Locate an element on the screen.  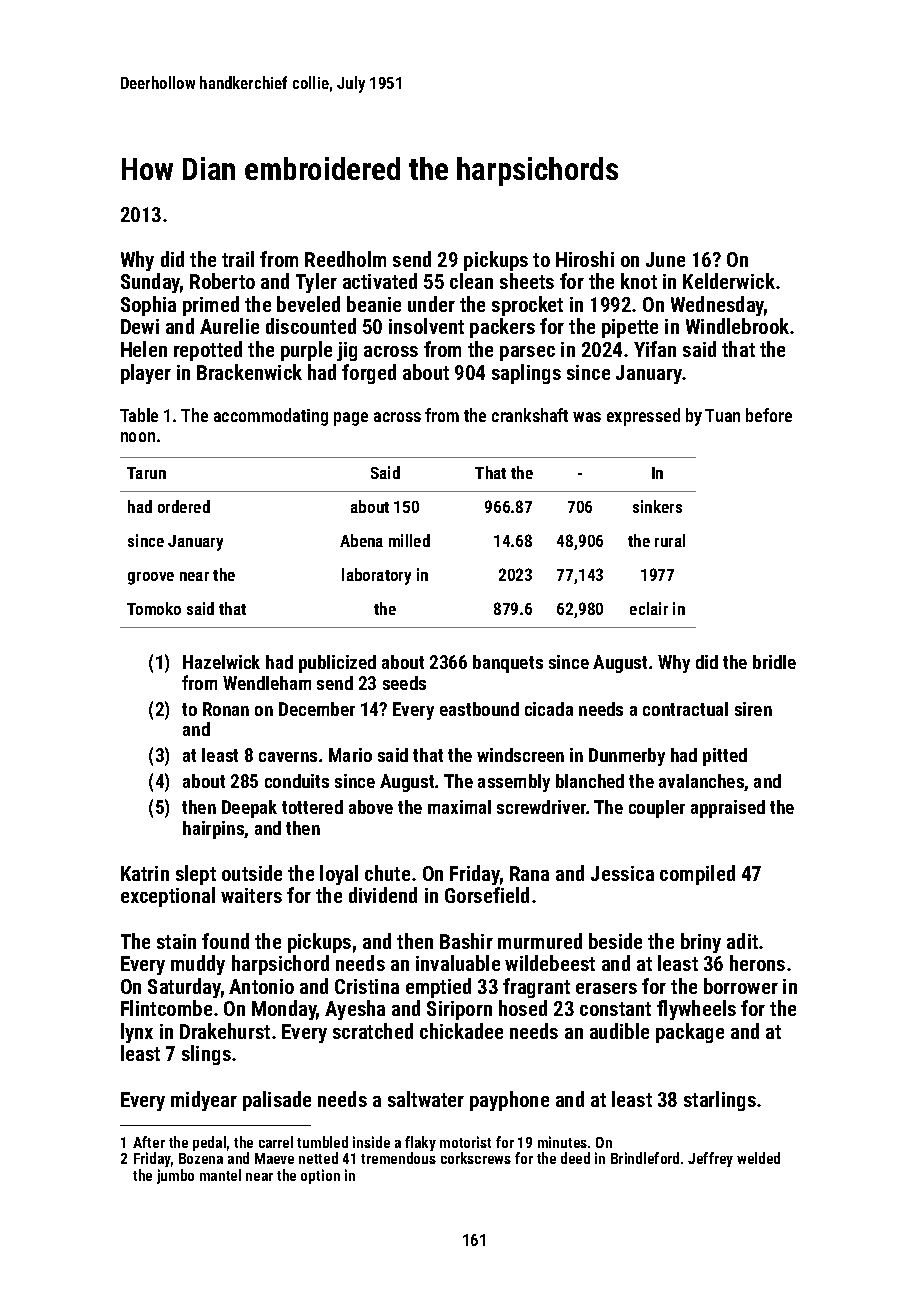
June is located at coordinates (665, 259).
